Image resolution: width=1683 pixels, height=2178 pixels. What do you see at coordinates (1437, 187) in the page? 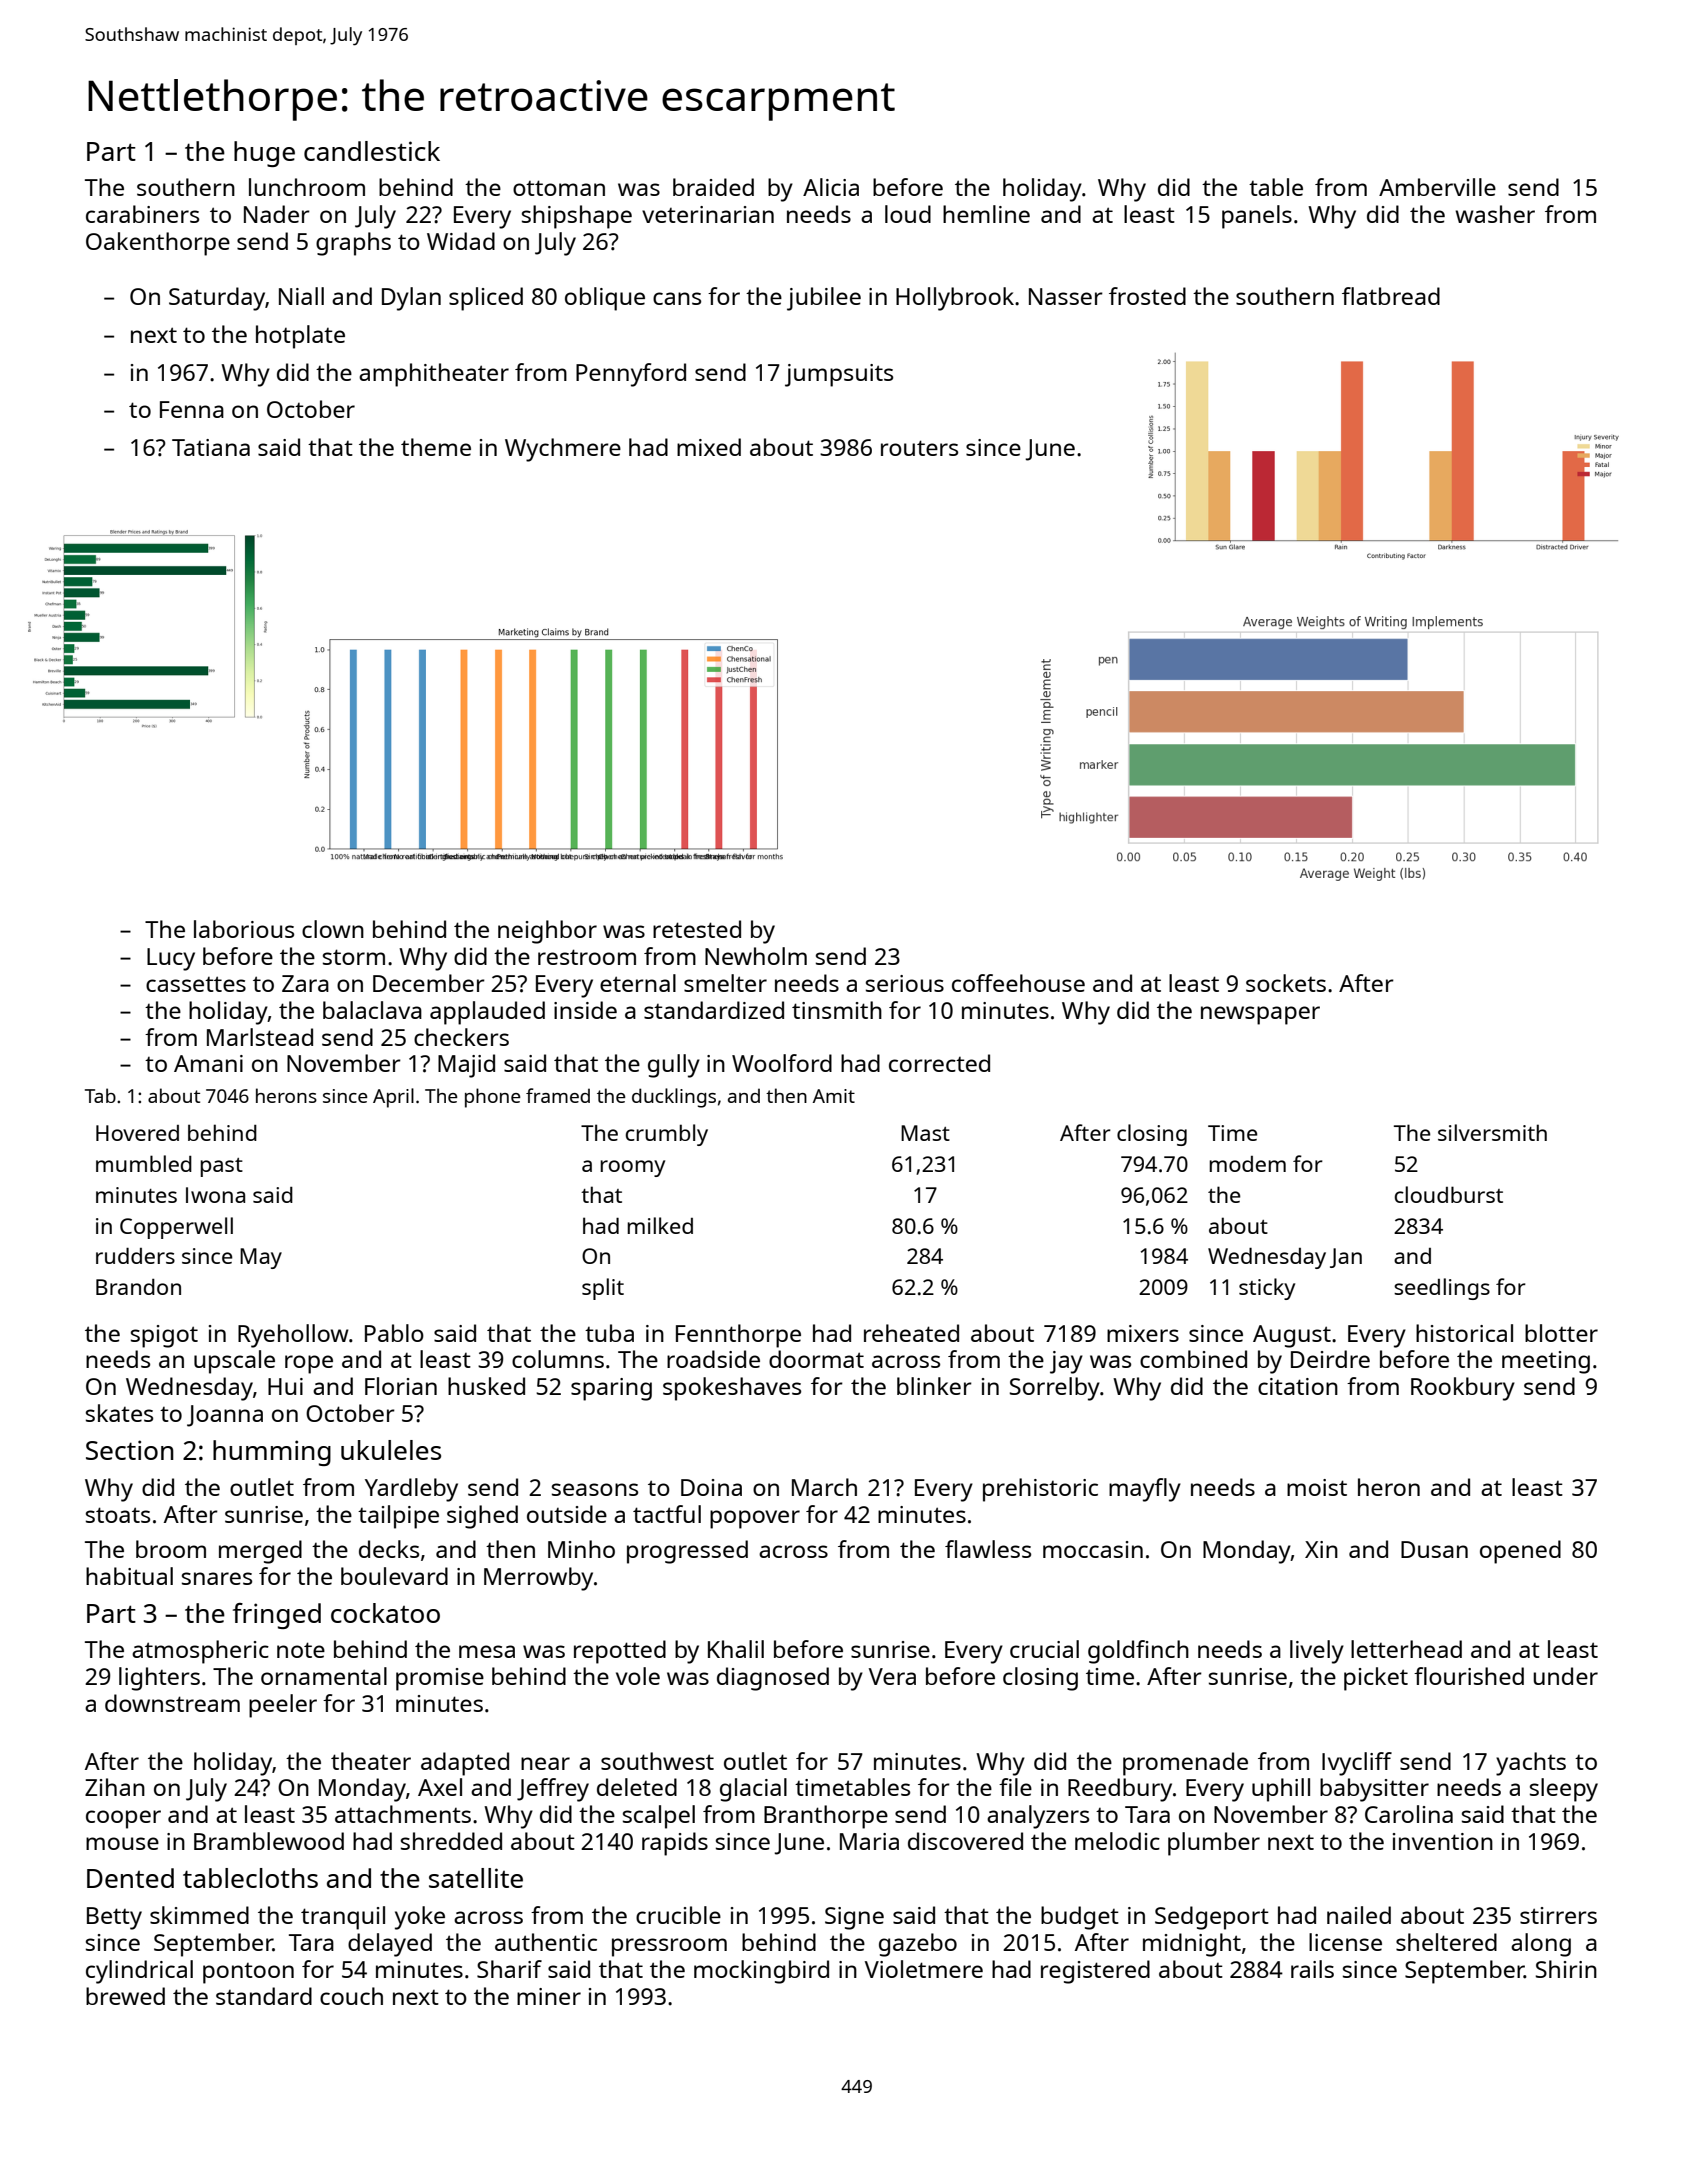
I see `Amberville` at bounding box center [1437, 187].
